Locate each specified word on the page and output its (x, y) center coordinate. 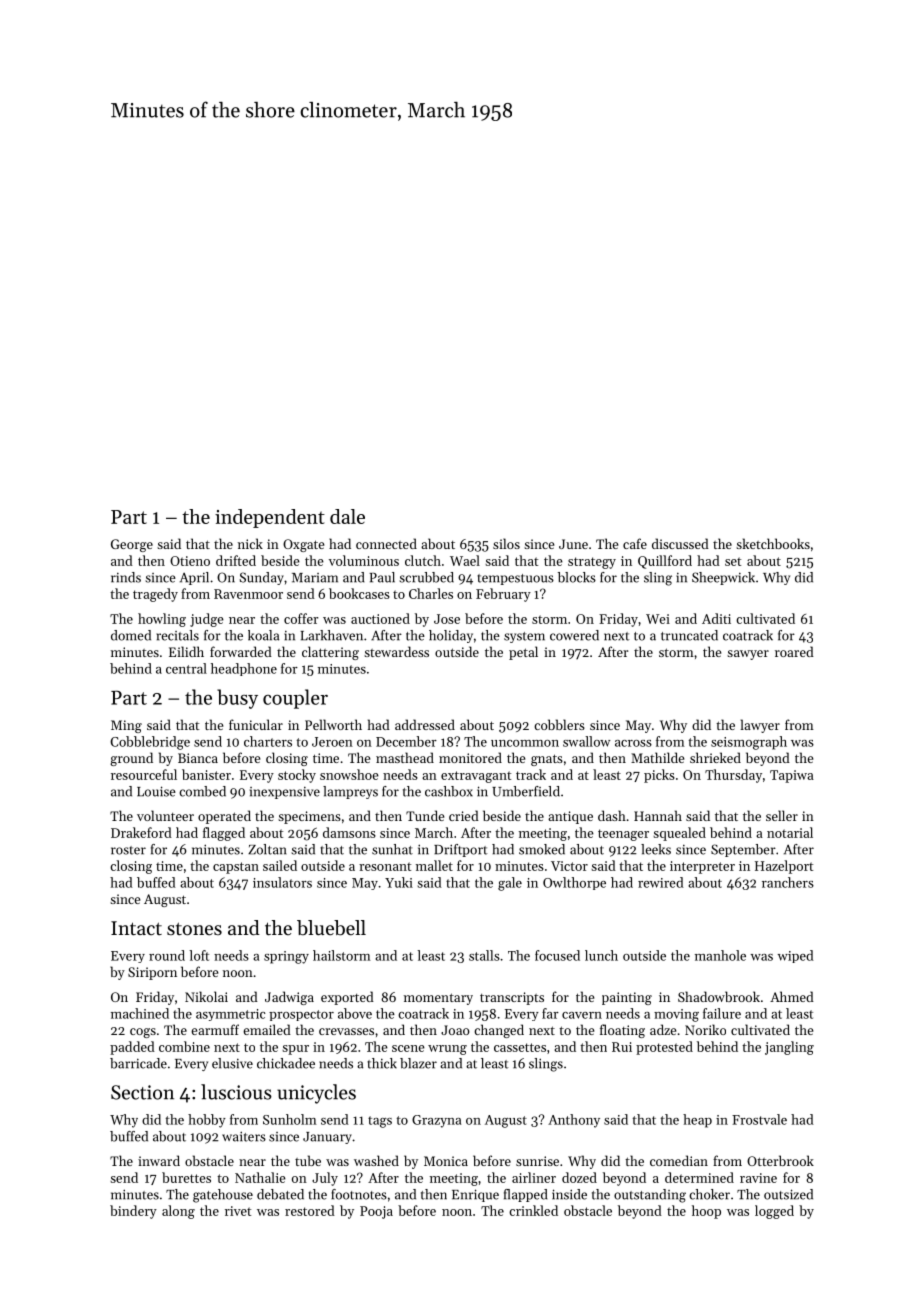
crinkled (533, 1210)
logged (774, 1212)
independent (270, 518)
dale (347, 516)
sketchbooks (773, 543)
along (178, 1212)
